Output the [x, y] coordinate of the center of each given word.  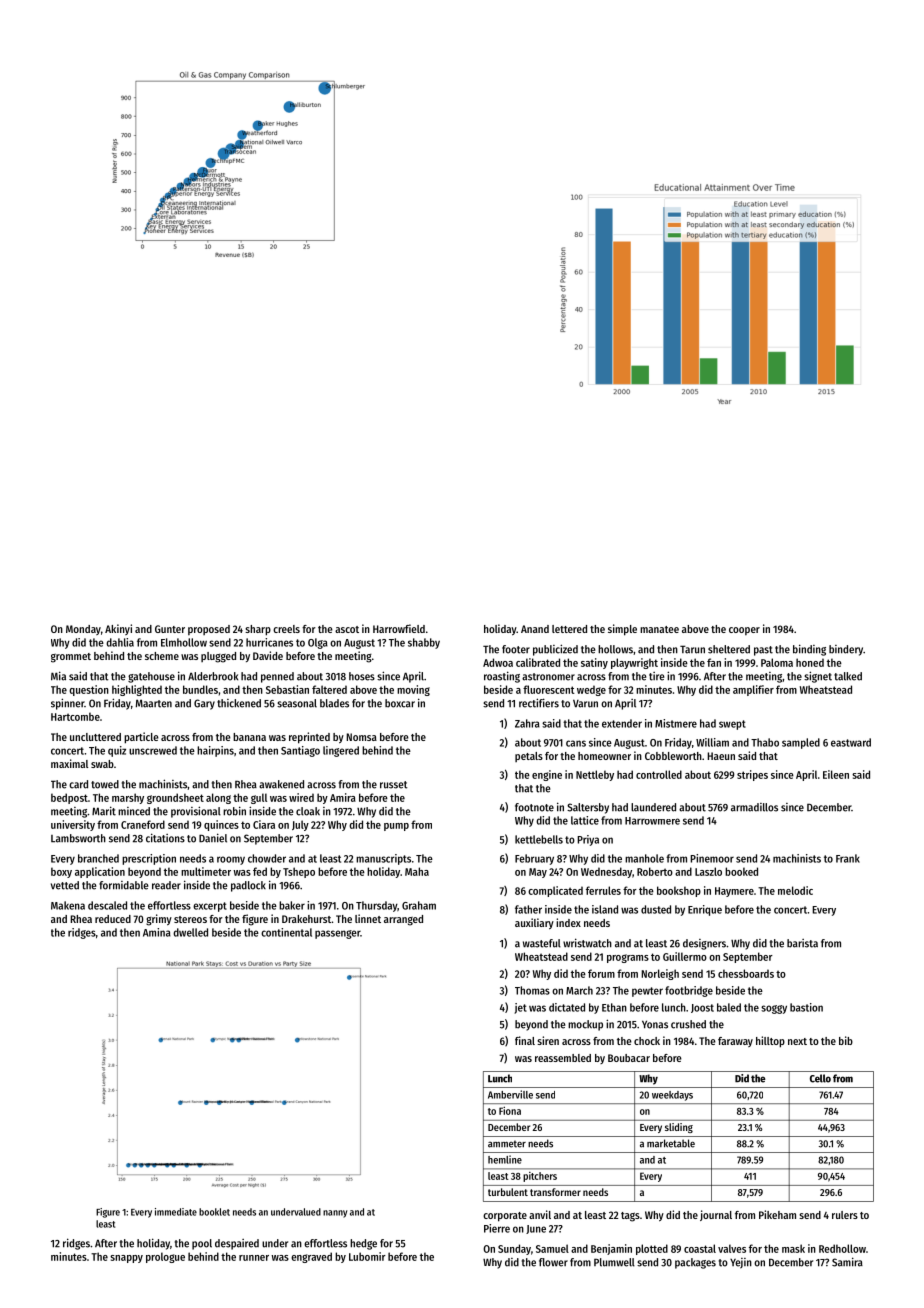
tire [656, 676]
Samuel [552, 1248]
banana [249, 737]
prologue [165, 1257]
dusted [656, 909]
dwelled [190, 932]
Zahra [527, 723]
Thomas [532, 990]
